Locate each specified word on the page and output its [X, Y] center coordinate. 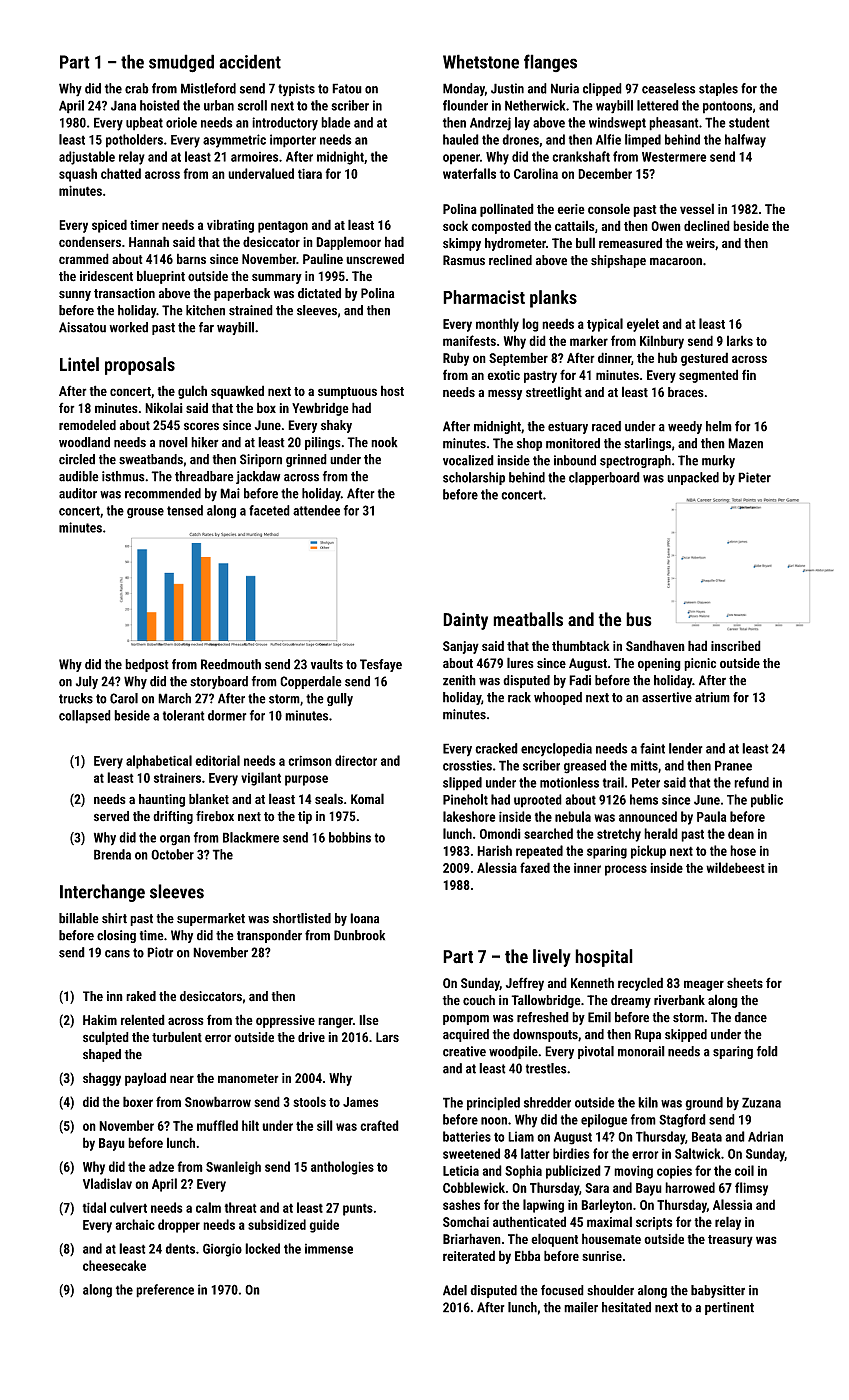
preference [165, 1291]
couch [479, 1000]
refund [751, 782]
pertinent [729, 1308]
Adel [455, 1290]
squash [78, 175]
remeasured [630, 243]
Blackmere [251, 837]
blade [336, 122]
